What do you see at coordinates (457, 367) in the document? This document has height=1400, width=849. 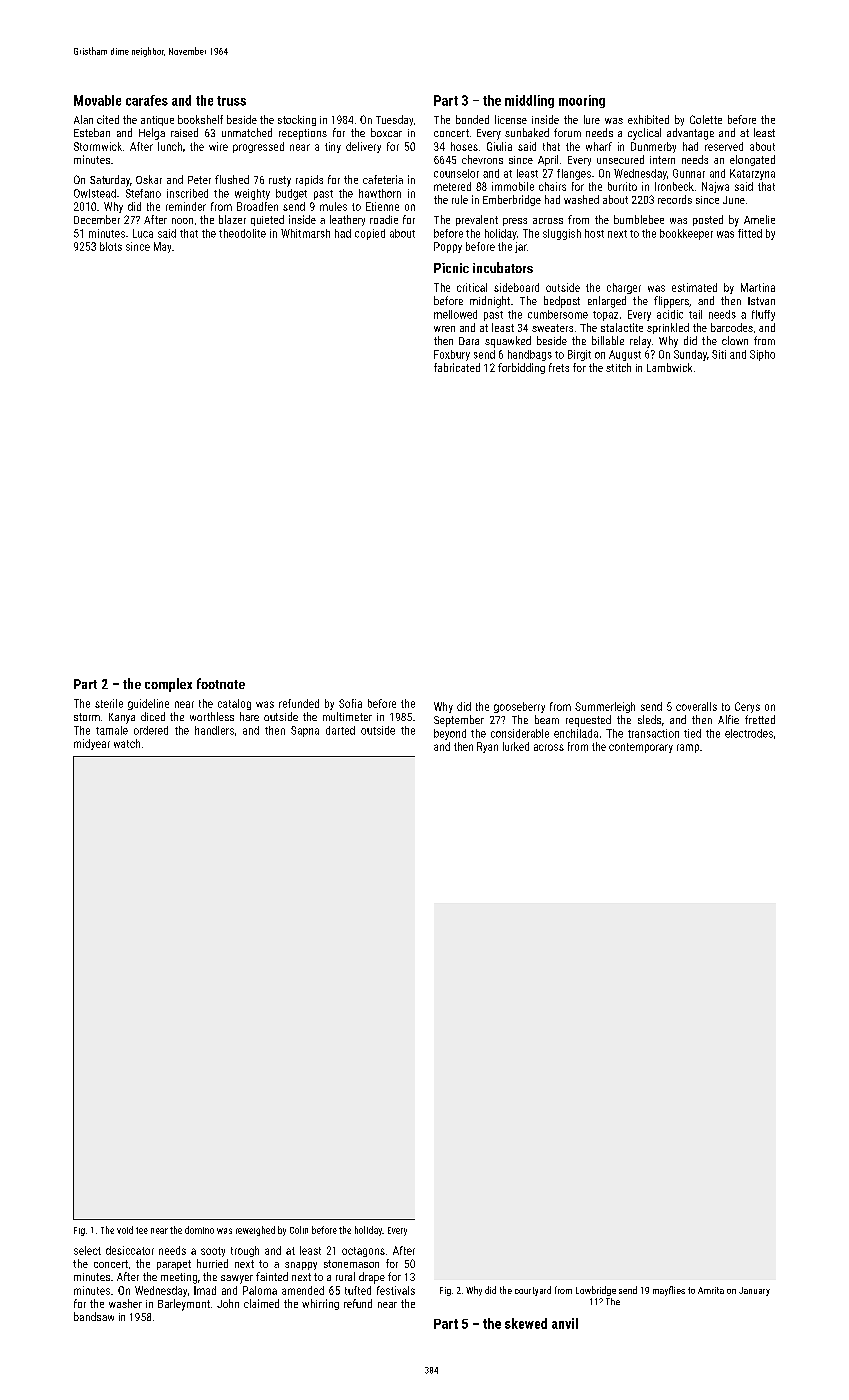 I see `fabricated` at bounding box center [457, 367].
